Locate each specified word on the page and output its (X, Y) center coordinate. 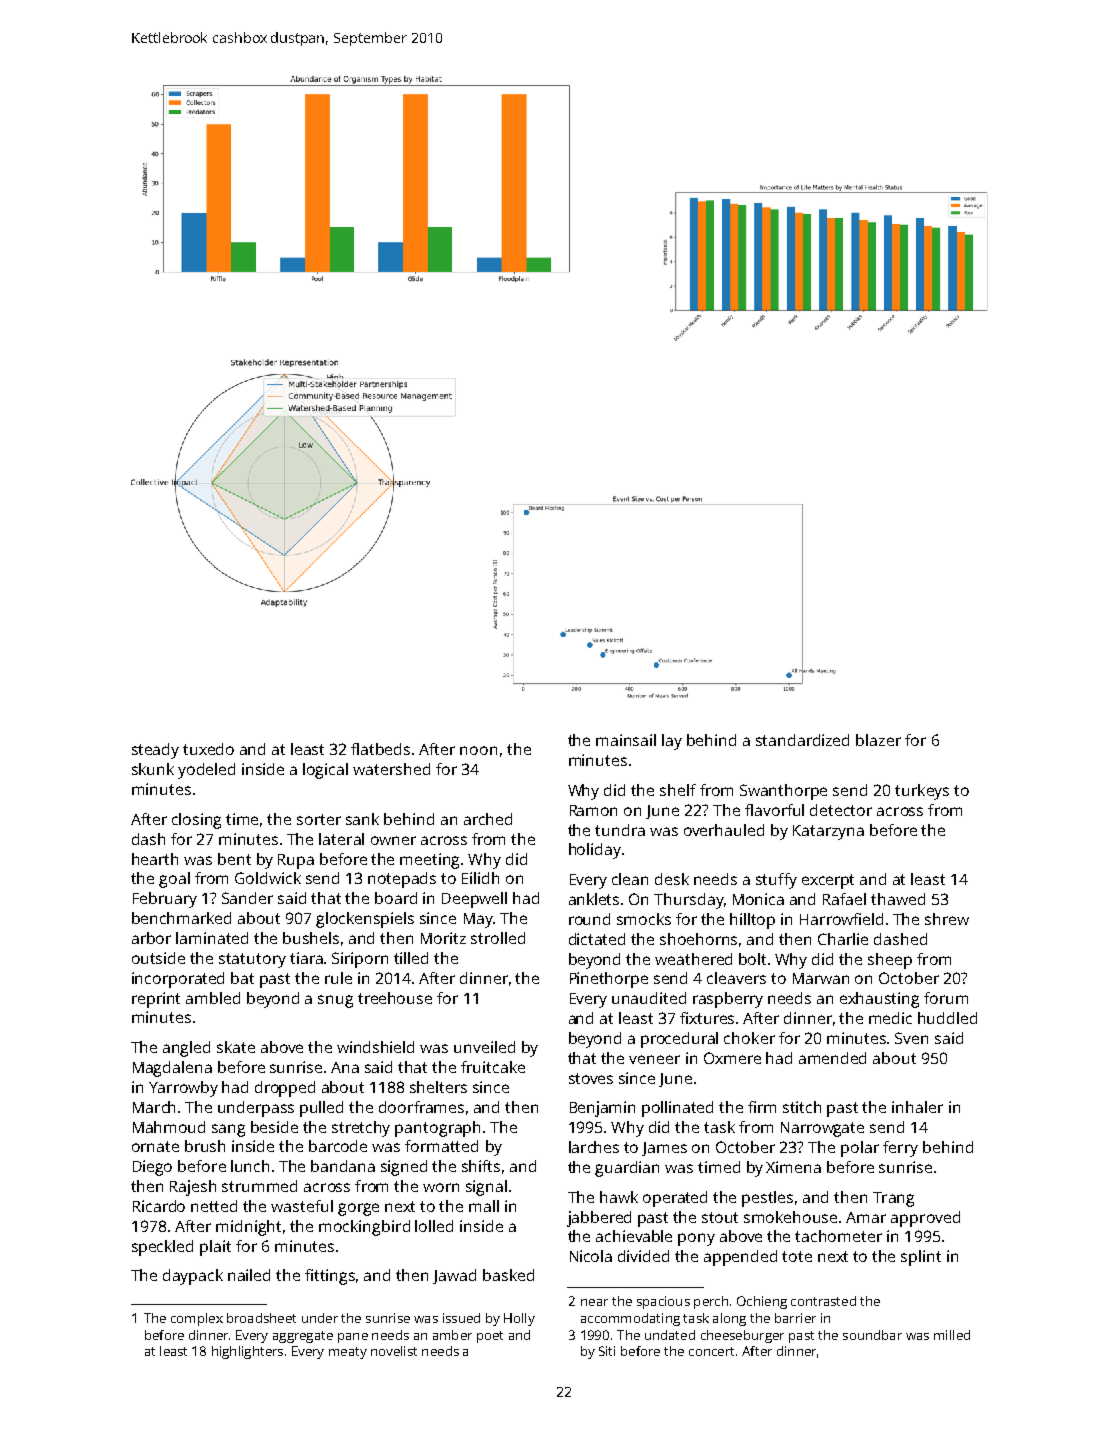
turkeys (922, 792)
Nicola (591, 1256)
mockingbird (364, 1228)
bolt (752, 959)
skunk (153, 769)
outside (158, 958)
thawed (898, 899)
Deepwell (474, 900)
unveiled (484, 1047)
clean (630, 879)
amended (832, 1058)
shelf (678, 790)
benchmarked (181, 918)
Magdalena (172, 1069)
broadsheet (261, 1318)
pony (696, 1239)
